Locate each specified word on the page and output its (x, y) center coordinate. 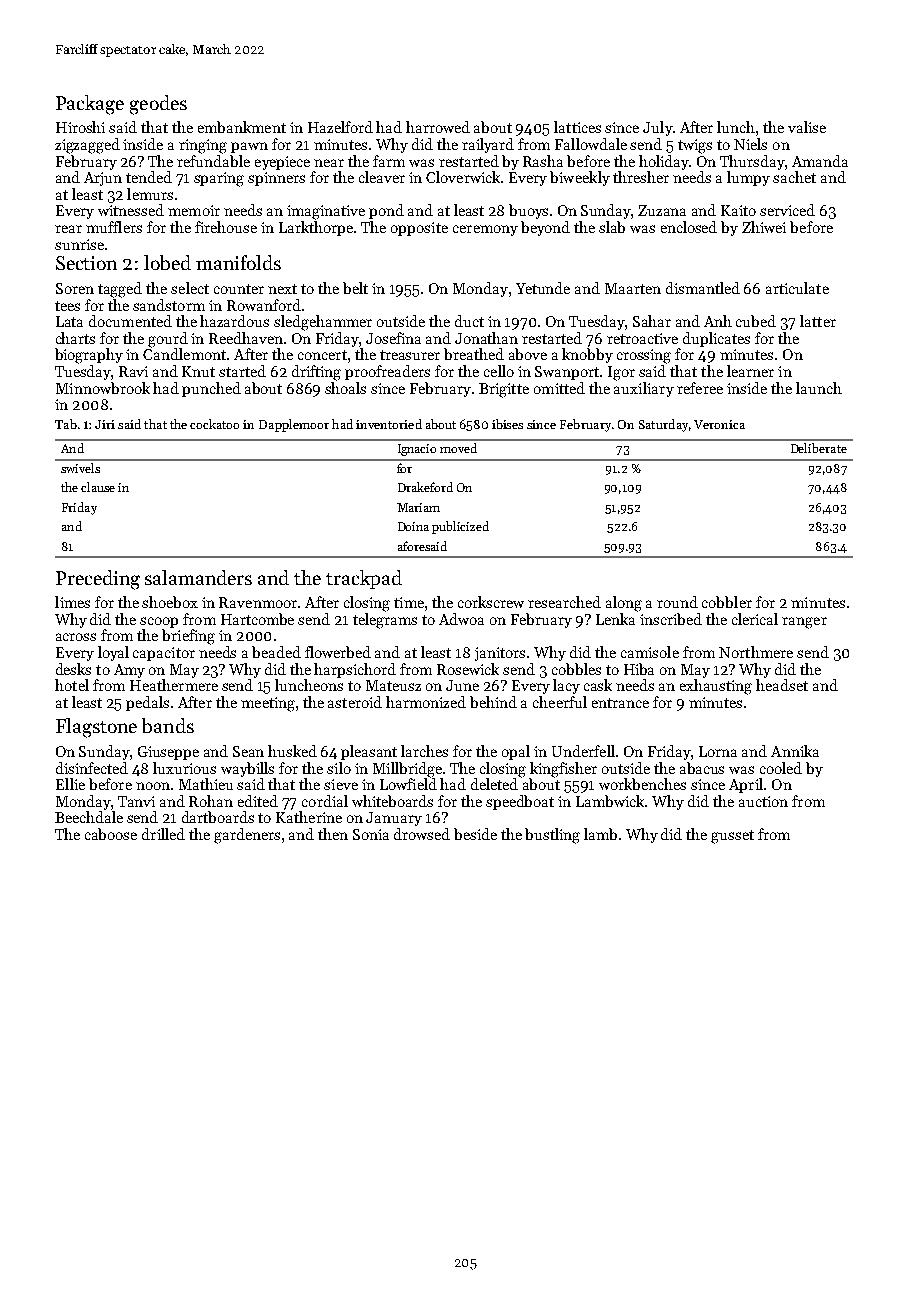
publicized (460, 527)
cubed (756, 321)
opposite (419, 229)
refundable (213, 161)
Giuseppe (168, 753)
